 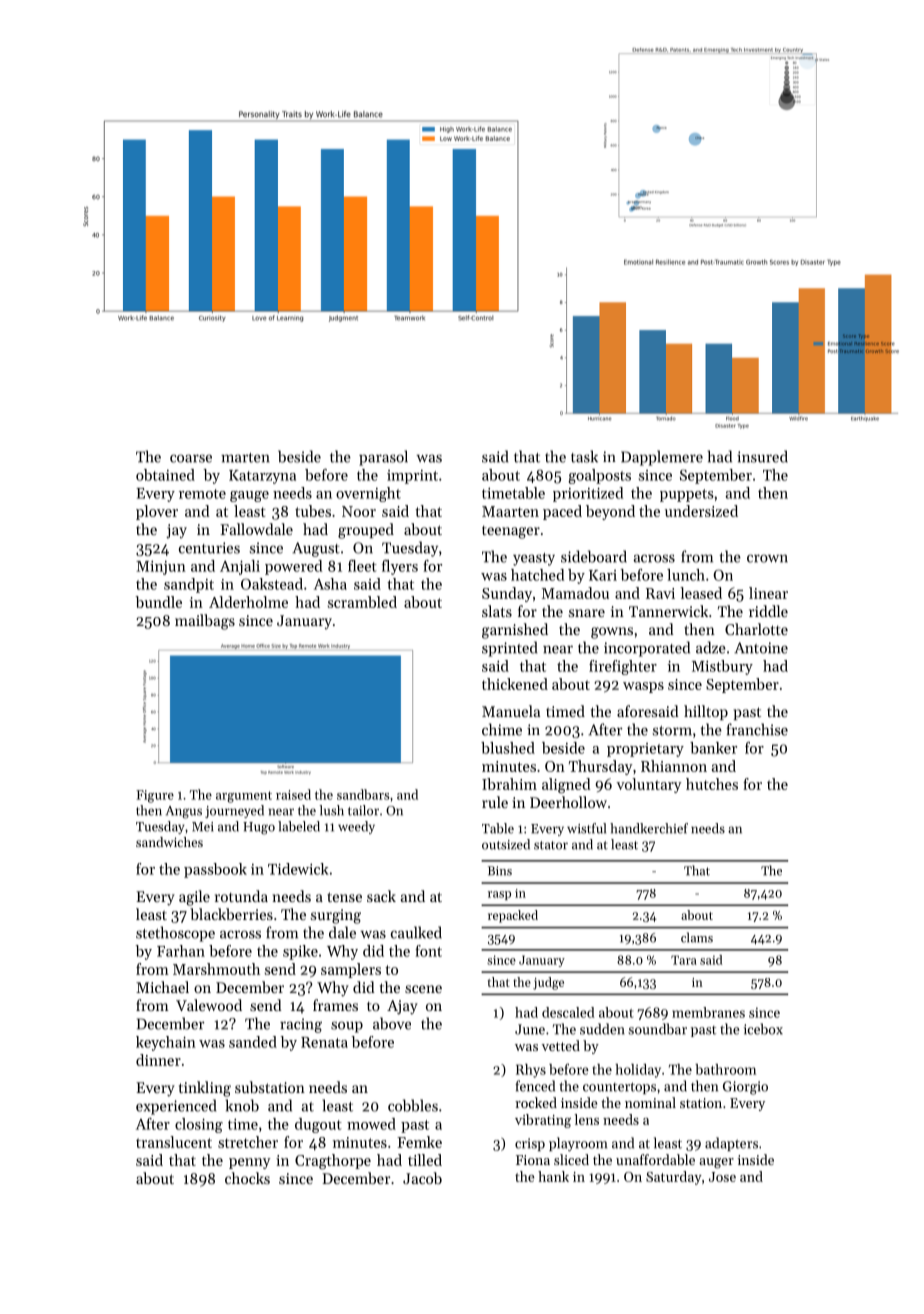 What do you see at coordinates (392, 1023) in the screenshot?
I see `above` at bounding box center [392, 1023].
